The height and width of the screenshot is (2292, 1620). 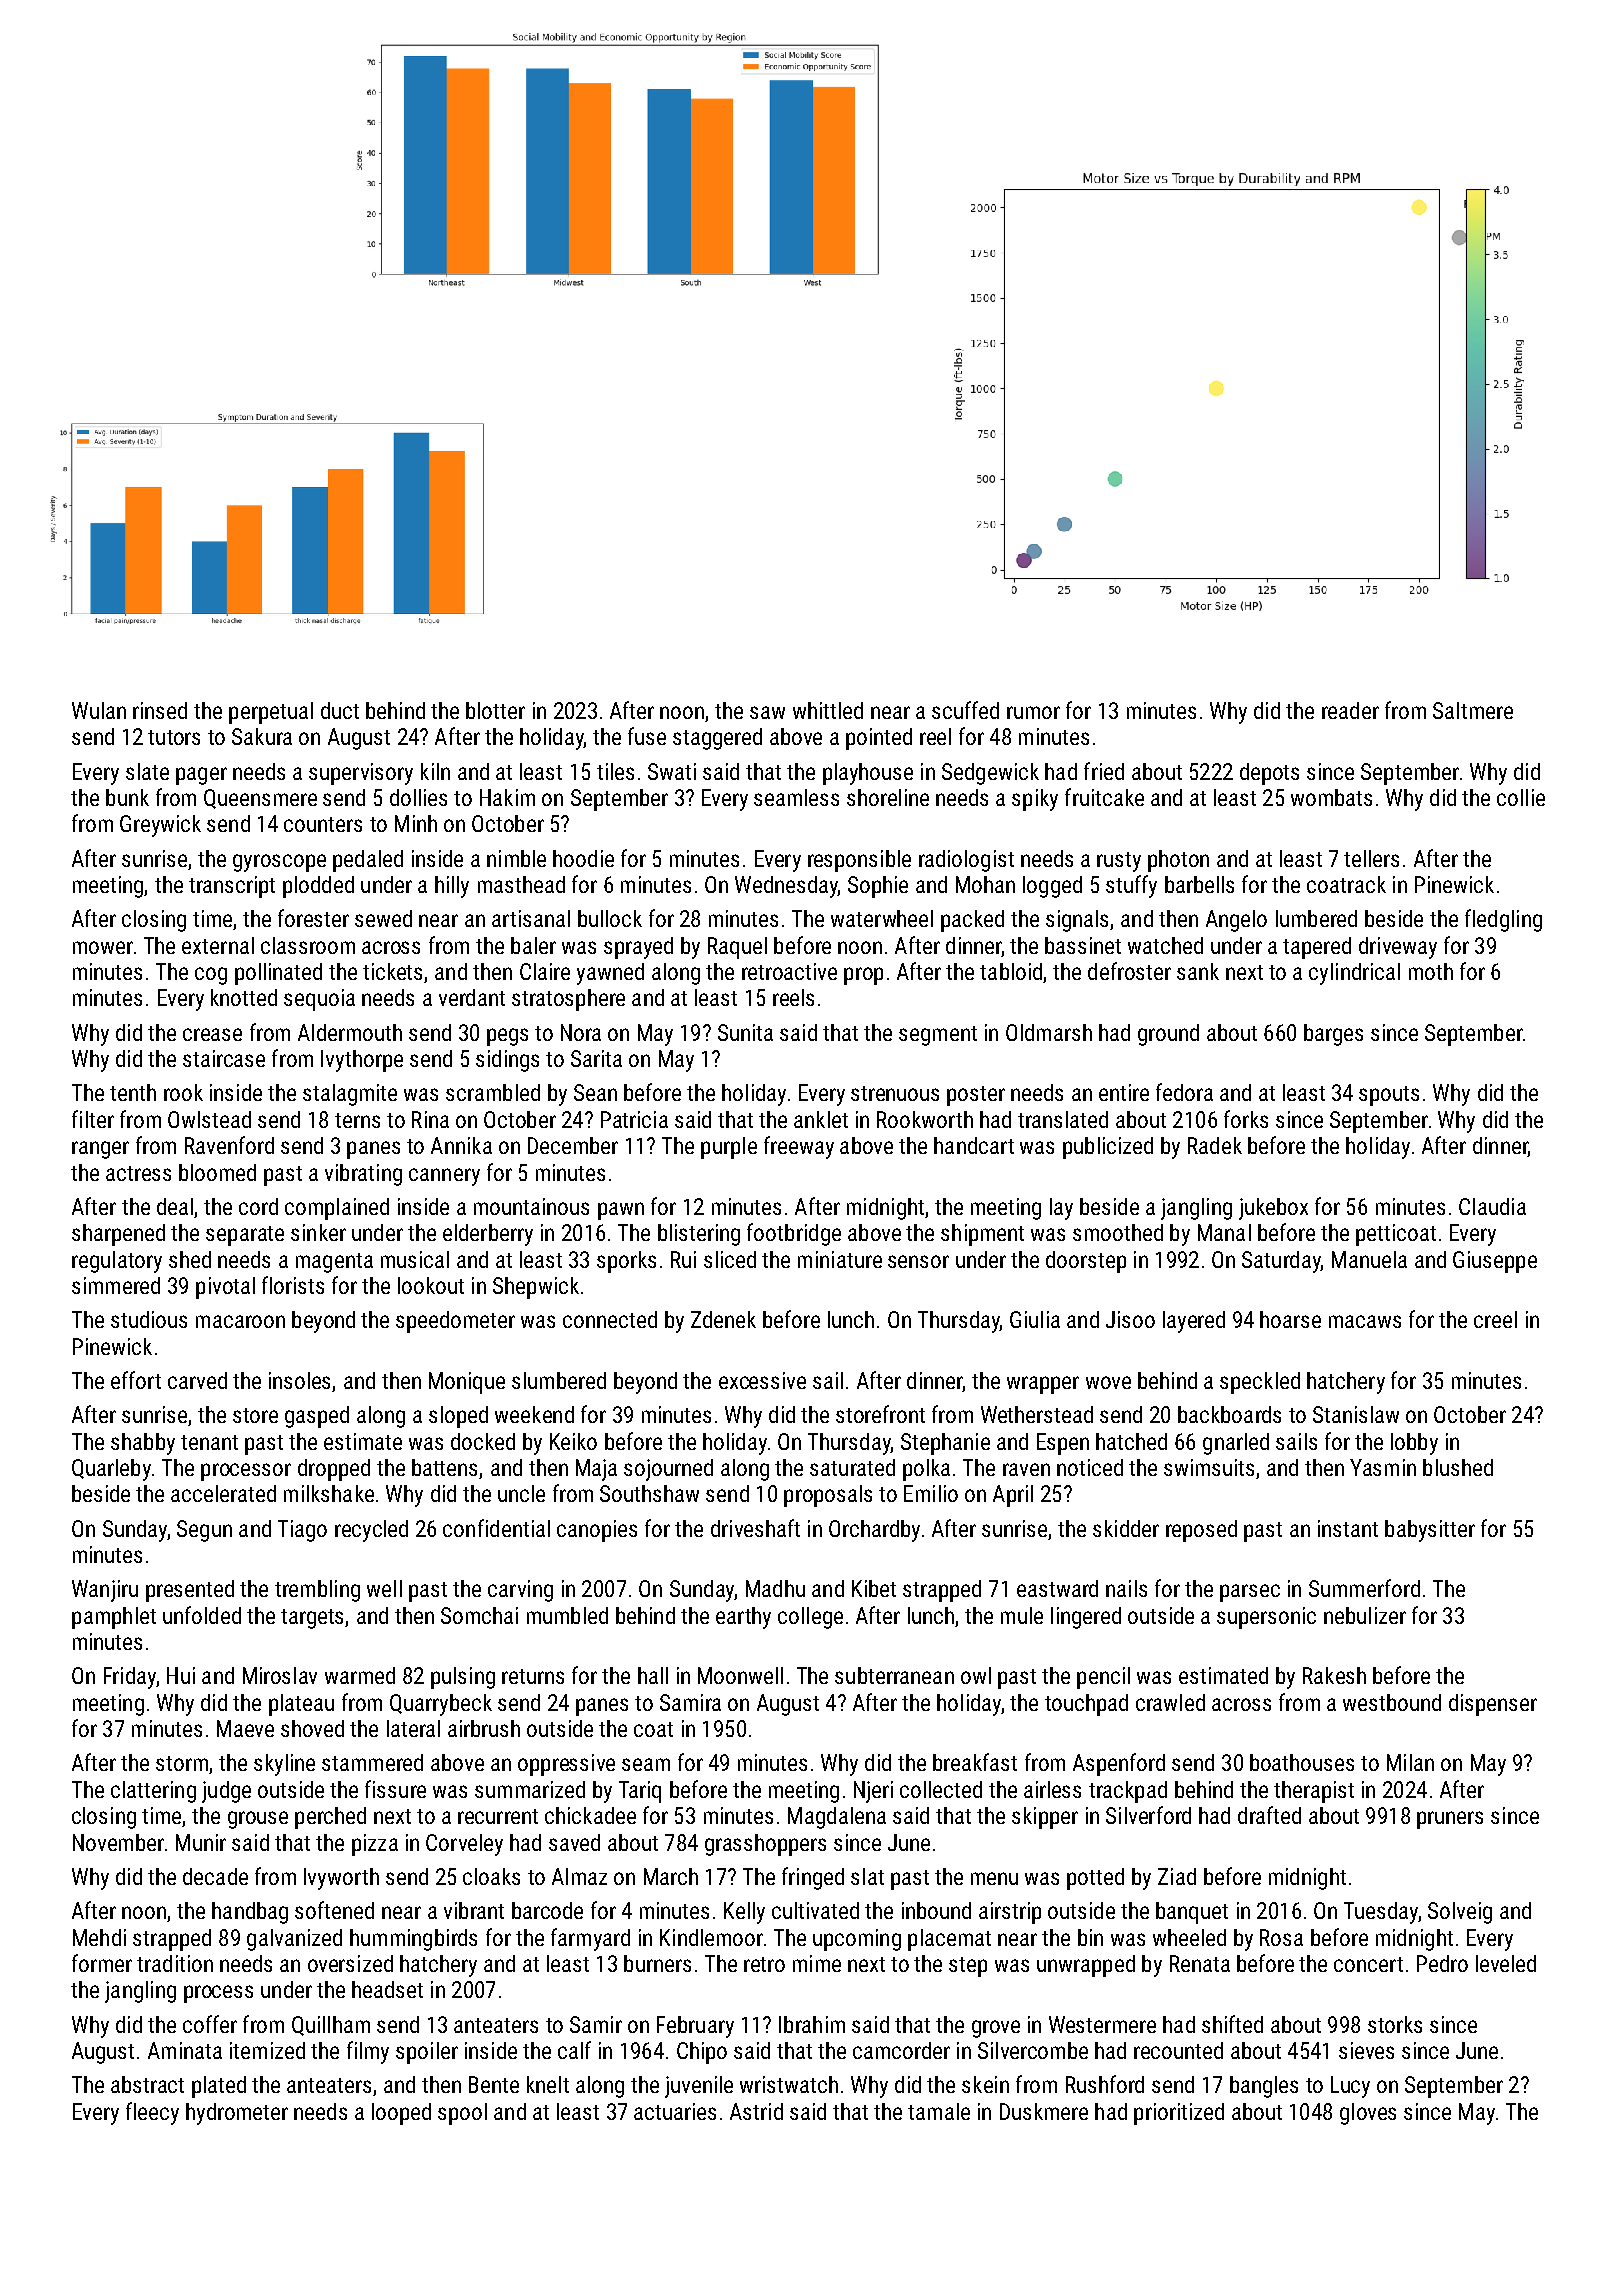 I want to click on fleecy, so click(x=152, y=2113).
